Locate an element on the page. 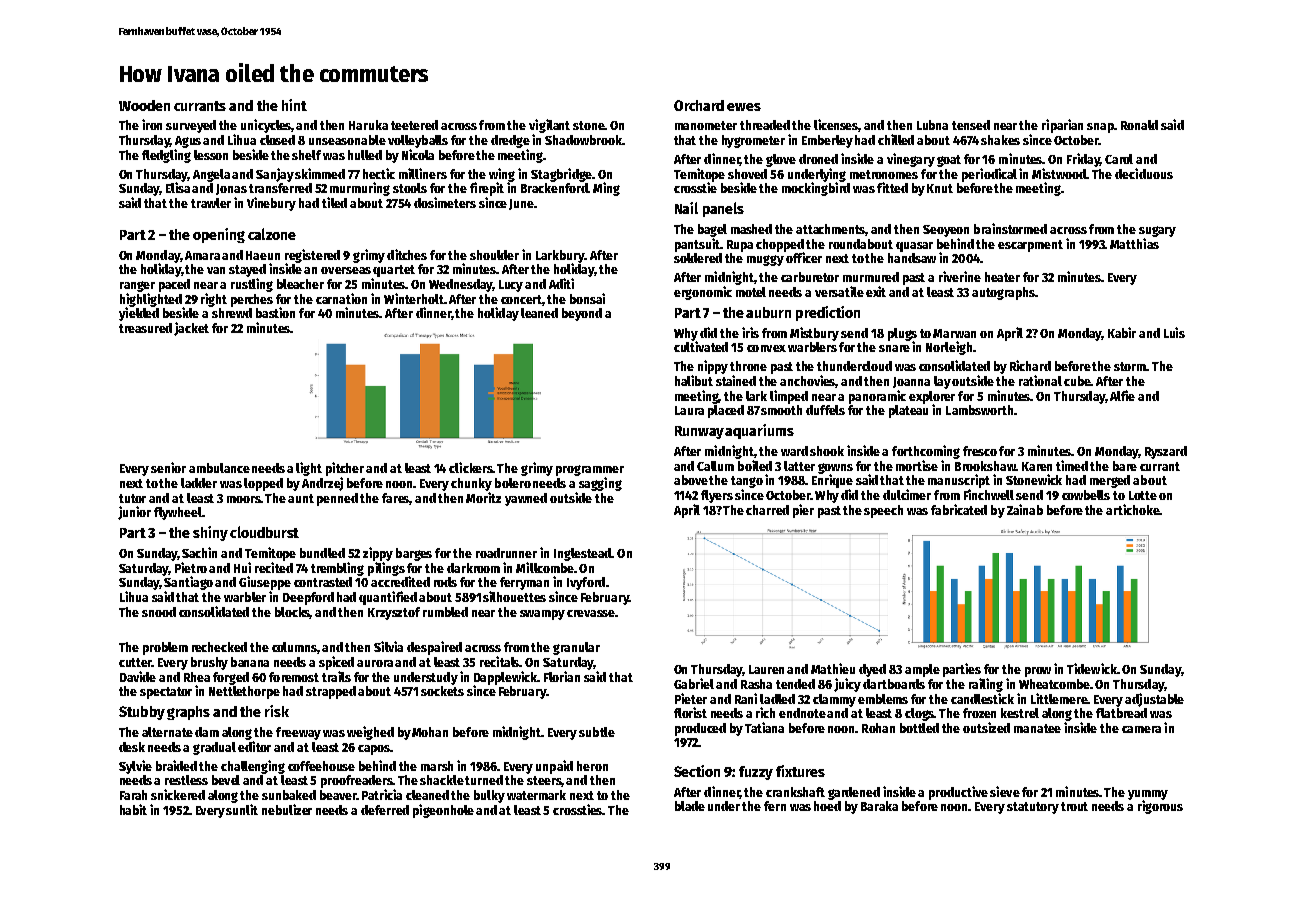  Silvia is located at coordinates (388, 646).
